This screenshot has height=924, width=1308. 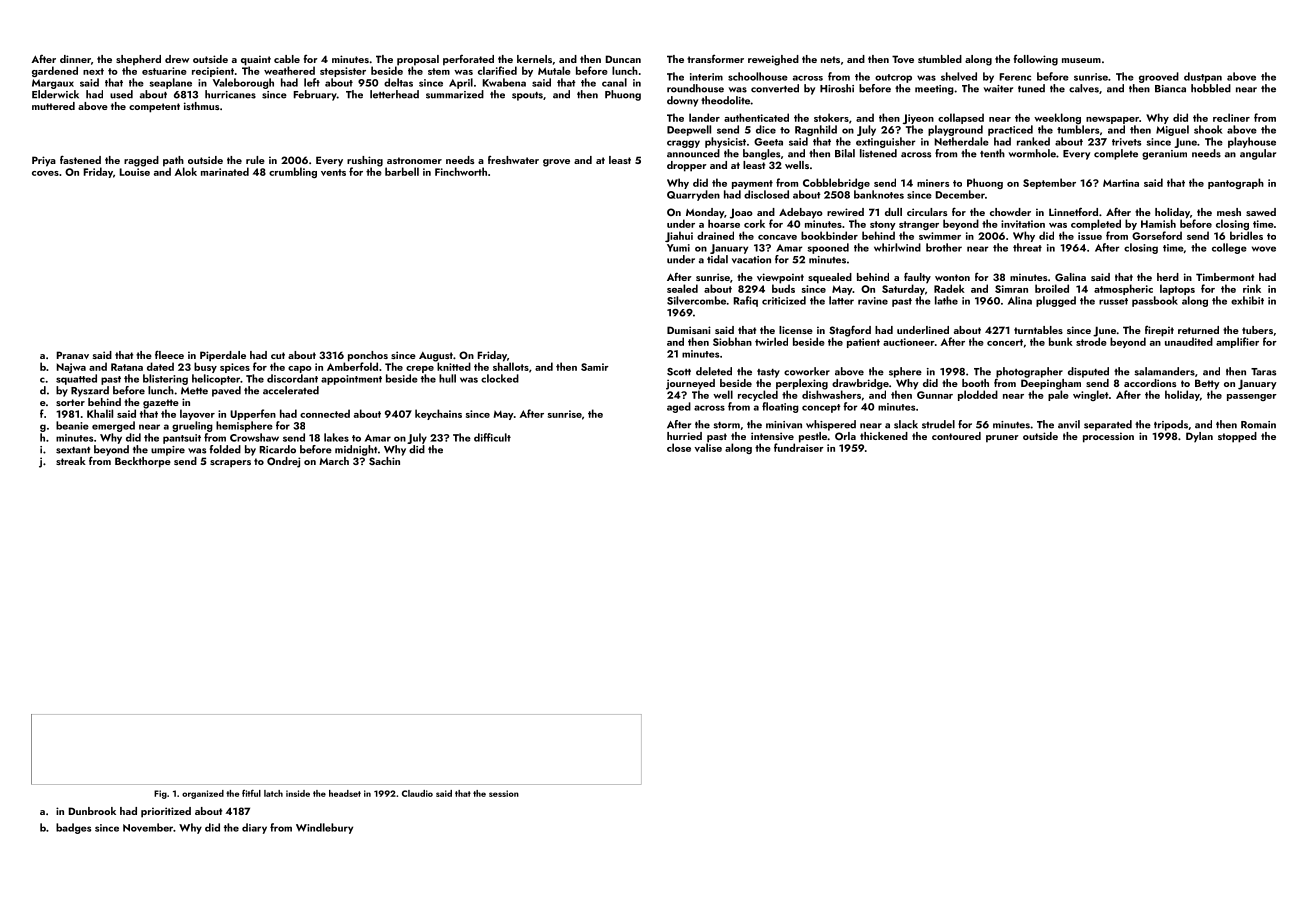 What do you see at coordinates (1203, 77) in the screenshot?
I see `dustpan` at bounding box center [1203, 77].
